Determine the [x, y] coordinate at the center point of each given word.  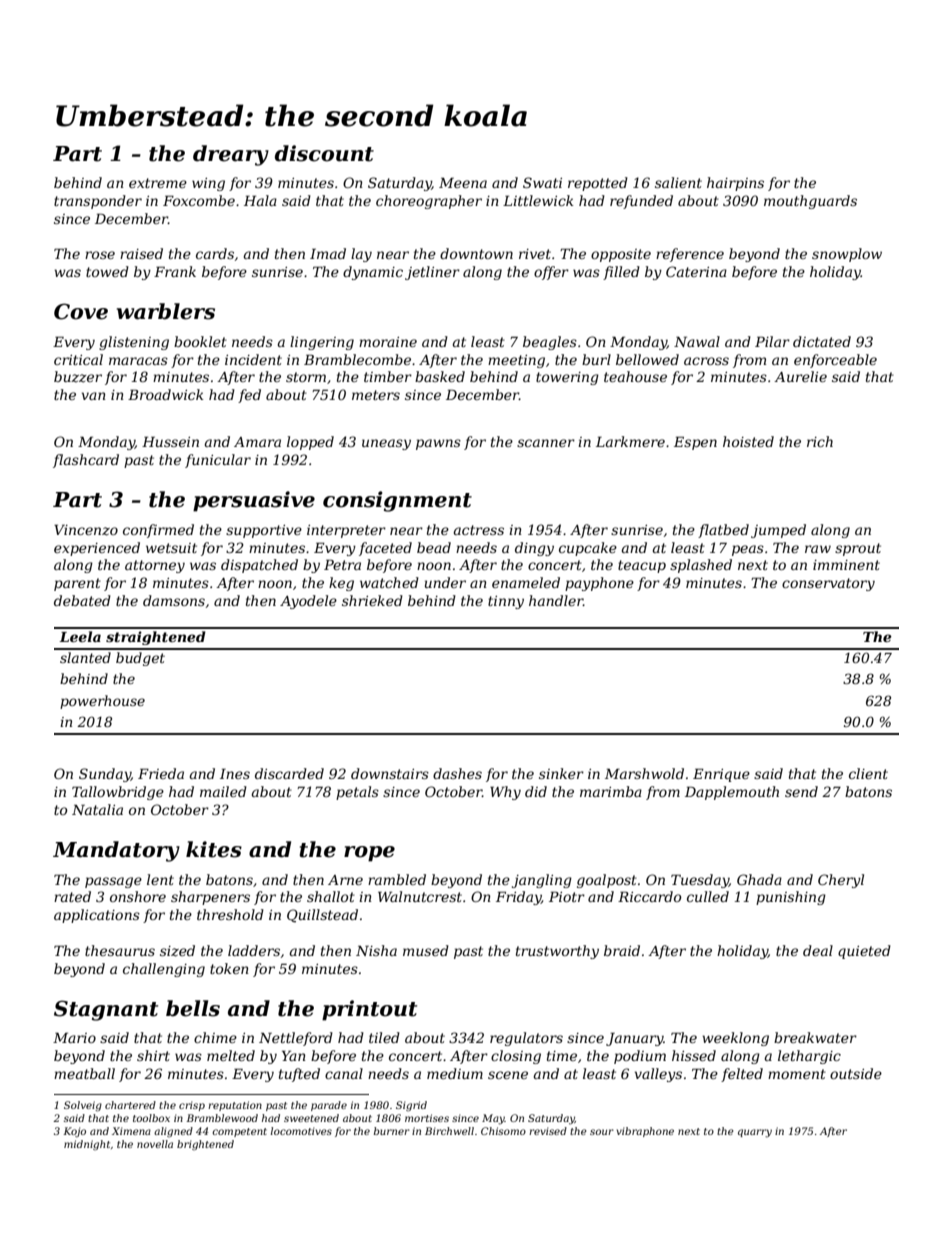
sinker [561, 773]
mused [426, 950]
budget [140, 659]
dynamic [373, 273]
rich [820, 441]
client [868, 773]
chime [215, 1037]
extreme [158, 183]
